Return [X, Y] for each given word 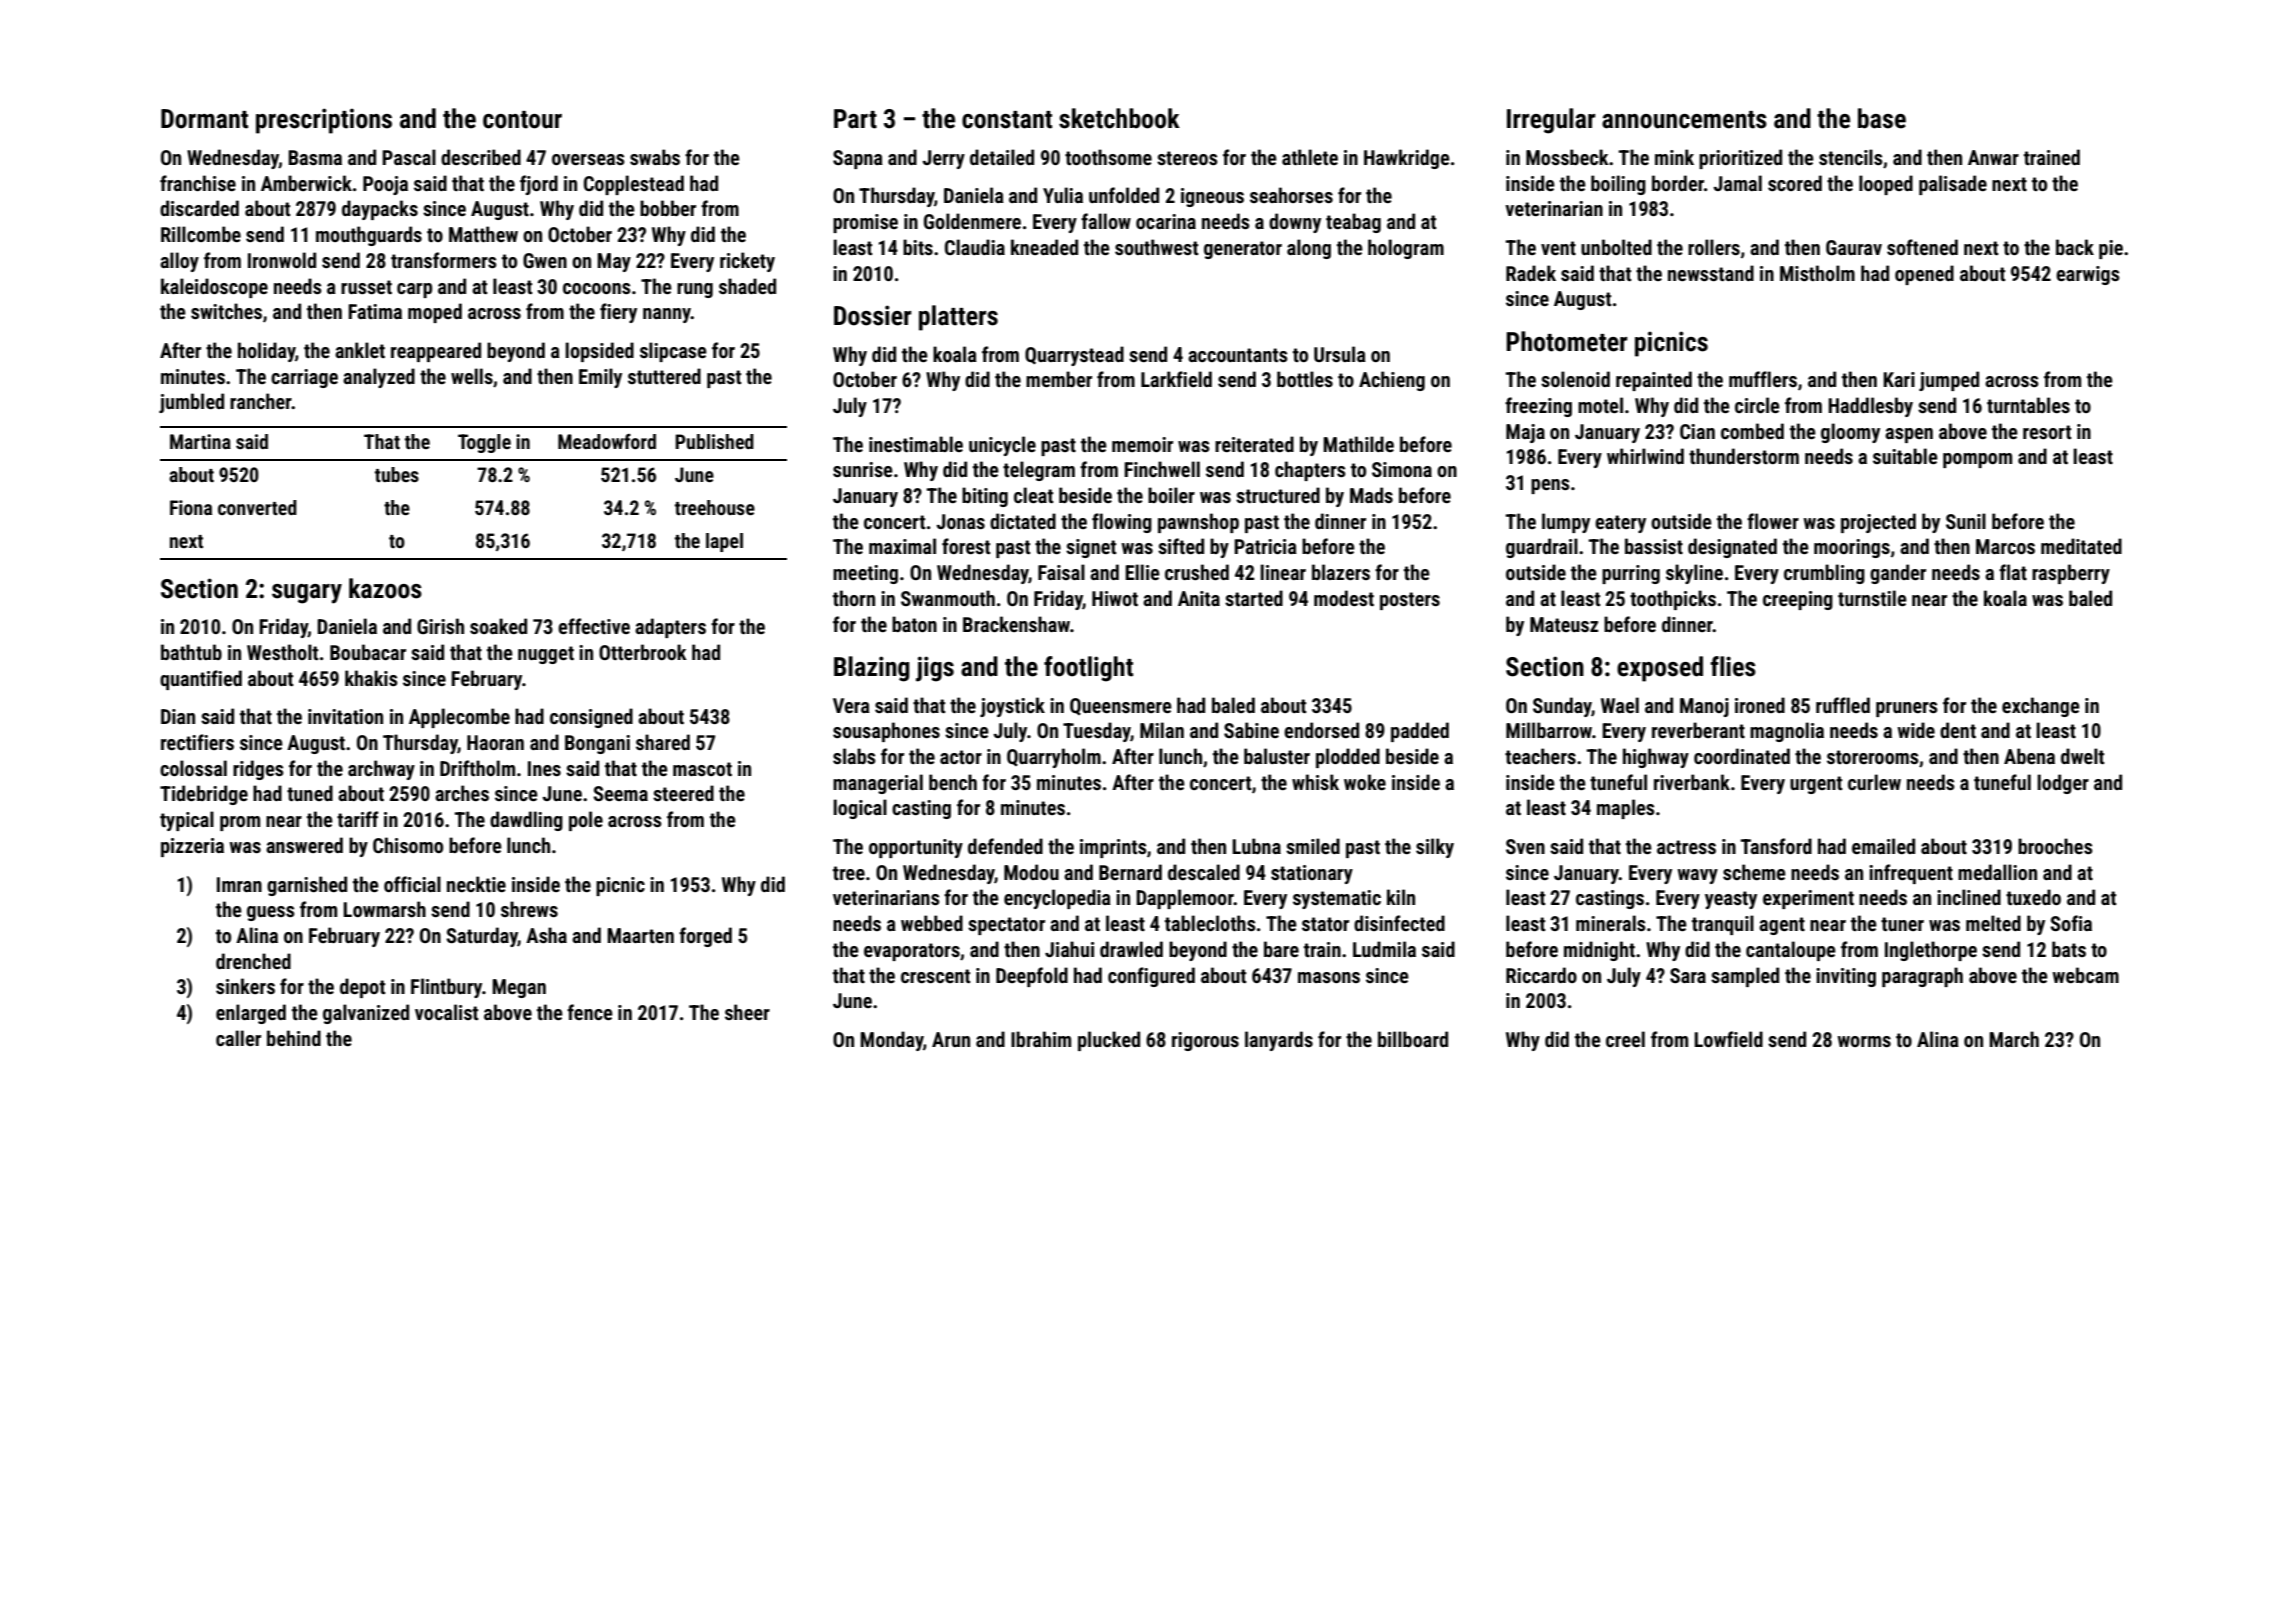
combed [1752, 431]
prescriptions [324, 121]
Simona [1402, 469]
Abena [2029, 756]
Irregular [1551, 121]
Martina [200, 441]
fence [590, 1012]
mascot [702, 769]
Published [714, 441]
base [1882, 118]
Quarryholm [1054, 758]
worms [1864, 1041]
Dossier [872, 315]
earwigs [2088, 275]
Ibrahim [1041, 1039]
